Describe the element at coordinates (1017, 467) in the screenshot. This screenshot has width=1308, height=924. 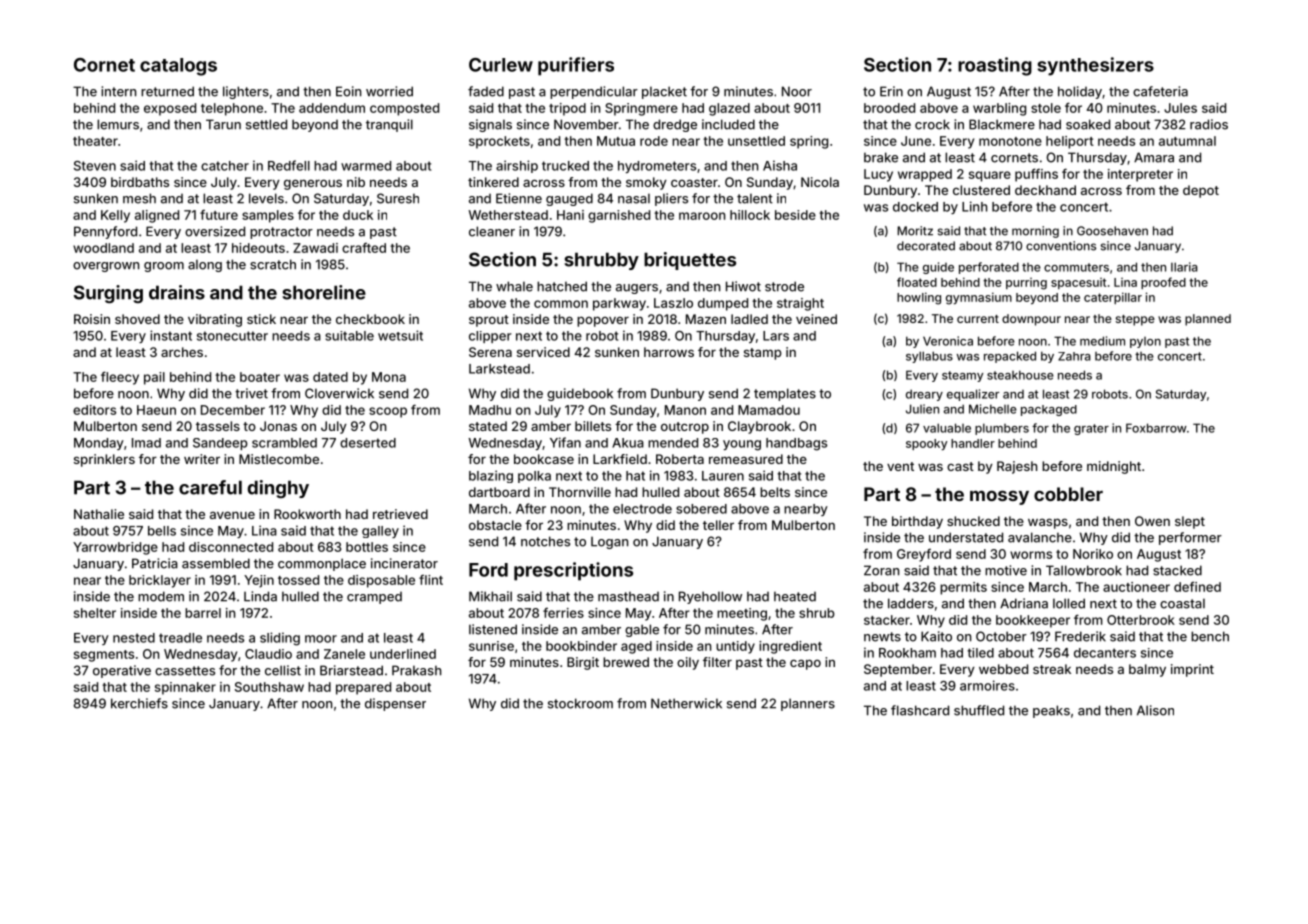
I see `Rajesh` at that location.
